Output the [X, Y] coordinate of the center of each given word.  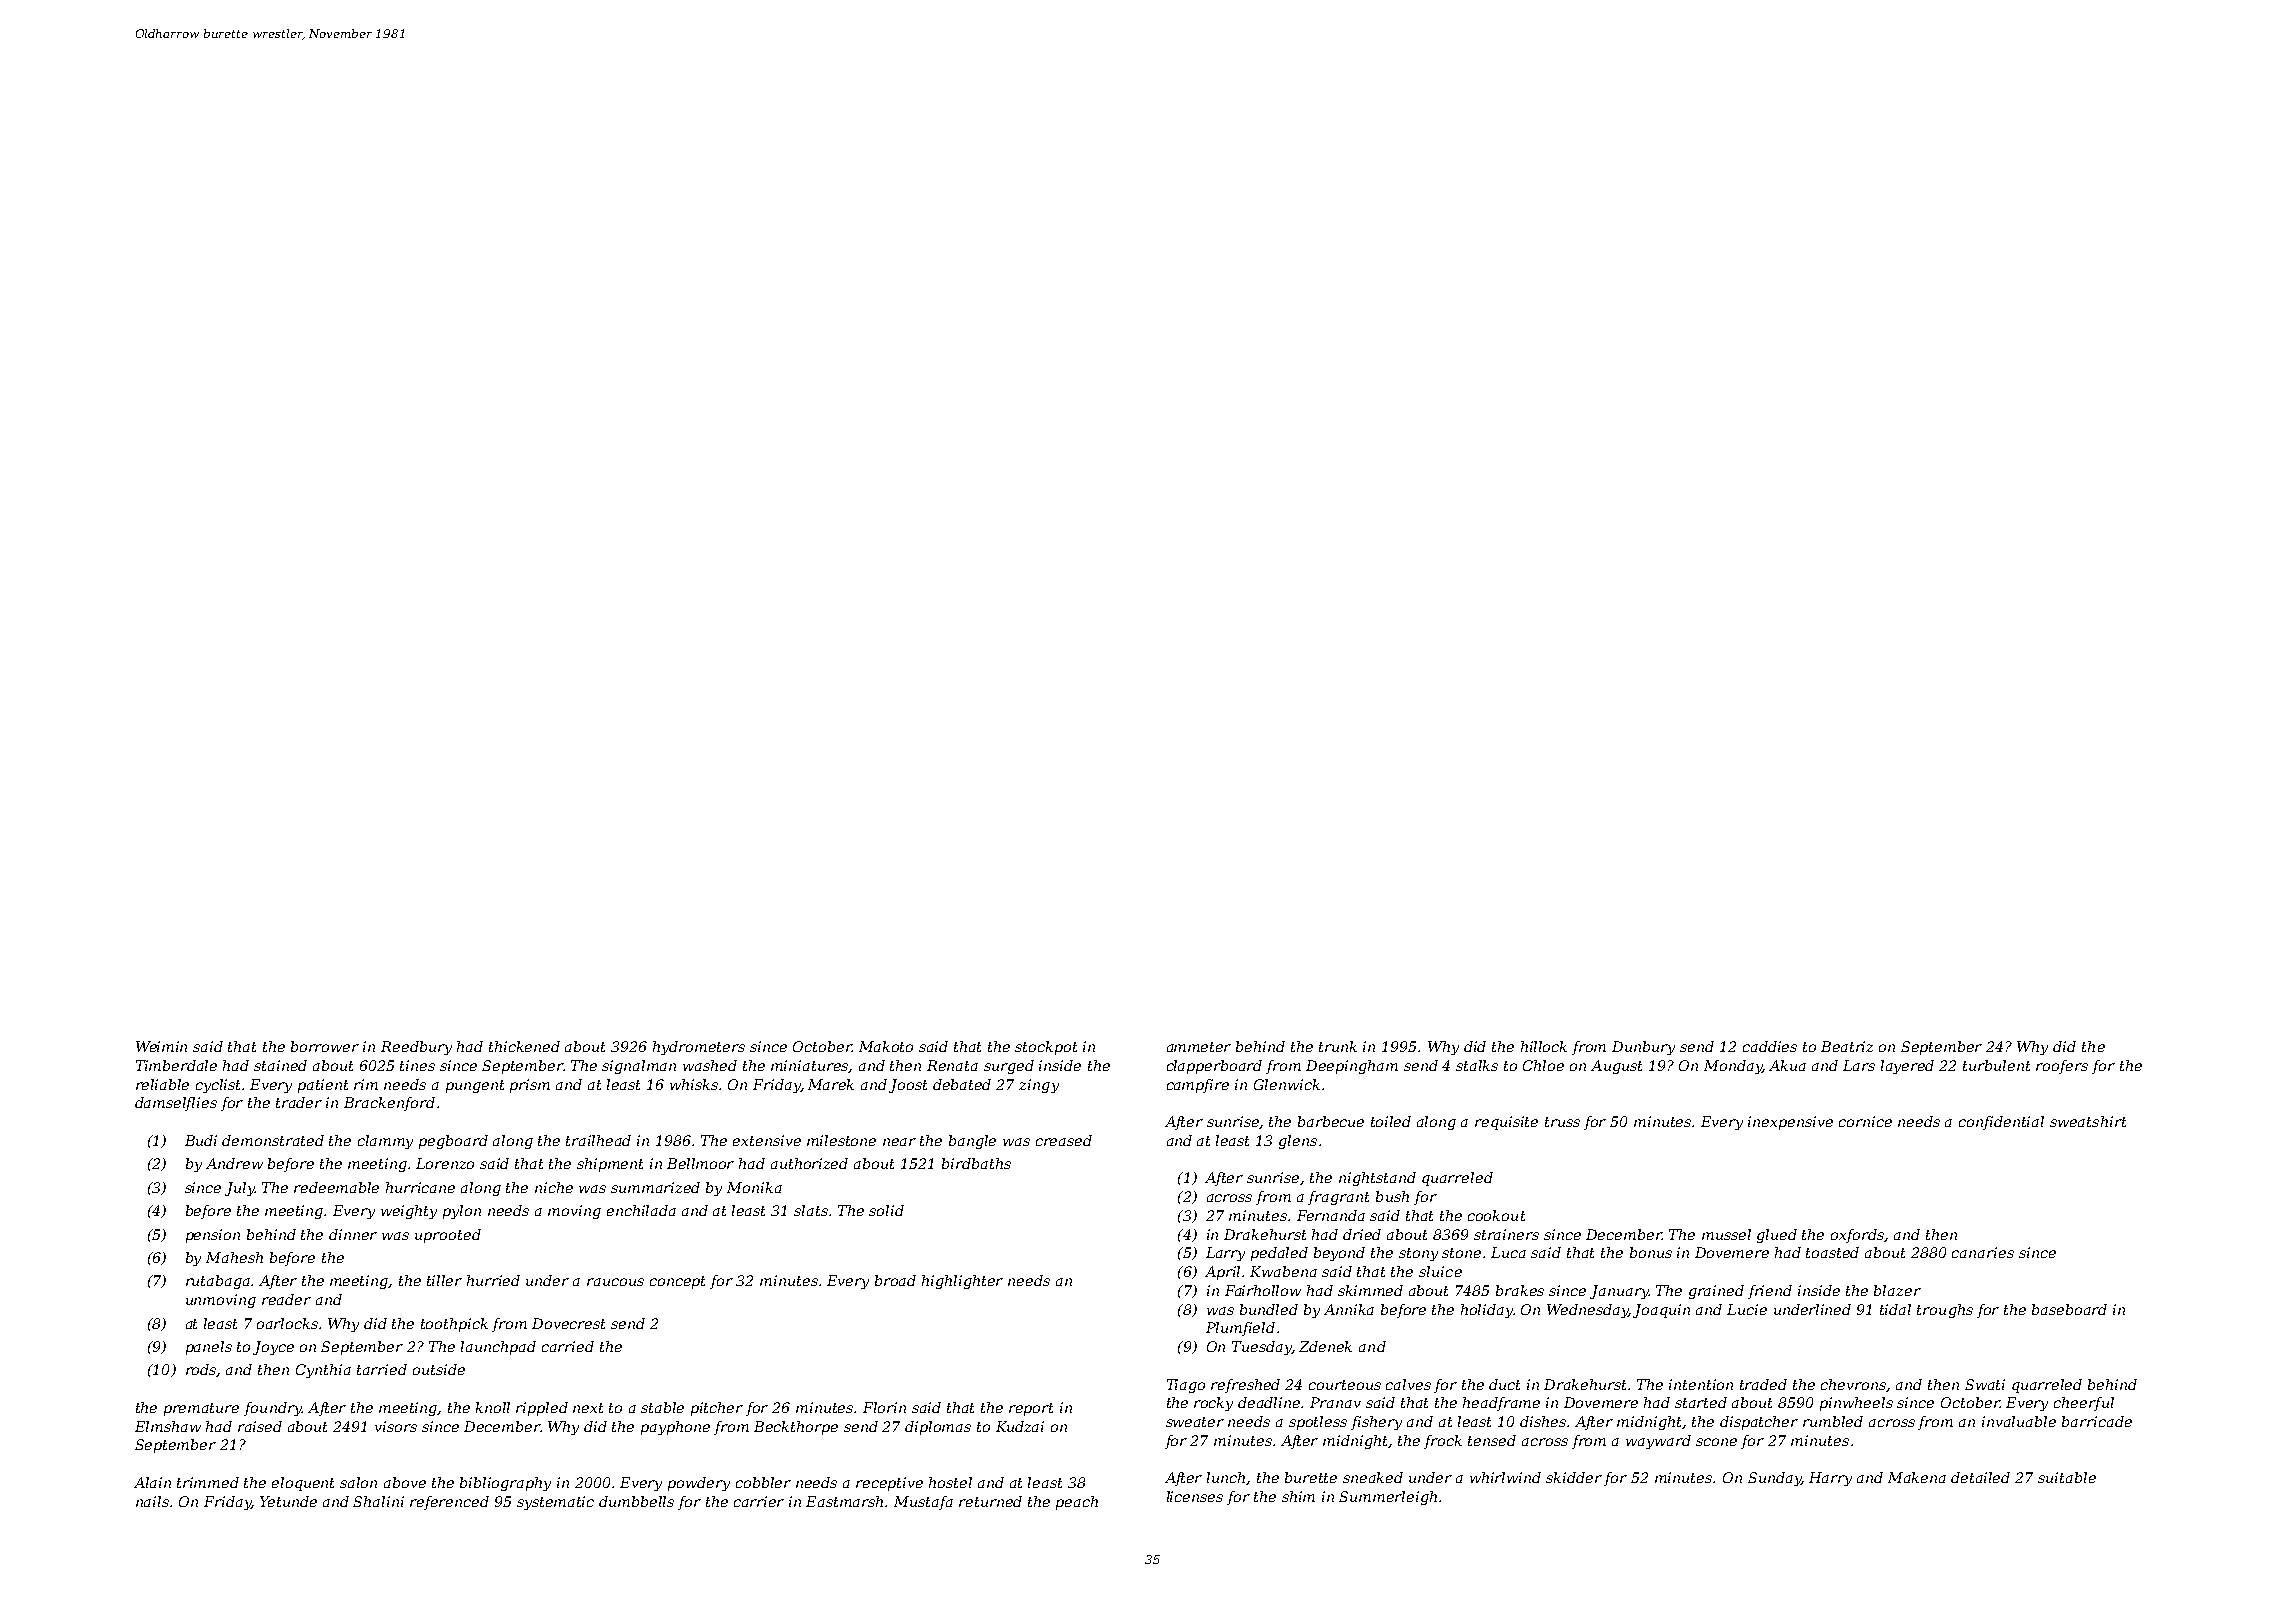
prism [530, 1086]
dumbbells [636, 1501]
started [1701, 1402]
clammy [385, 1142]
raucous [615, 1282]
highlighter [962, 1282]
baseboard [2069, 1309]
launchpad [498, 1348]
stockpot [1046, 1048]
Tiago [1186, 1386]
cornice [1865, 1121]
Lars [1859, 1065]
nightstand [1377, 1179]
